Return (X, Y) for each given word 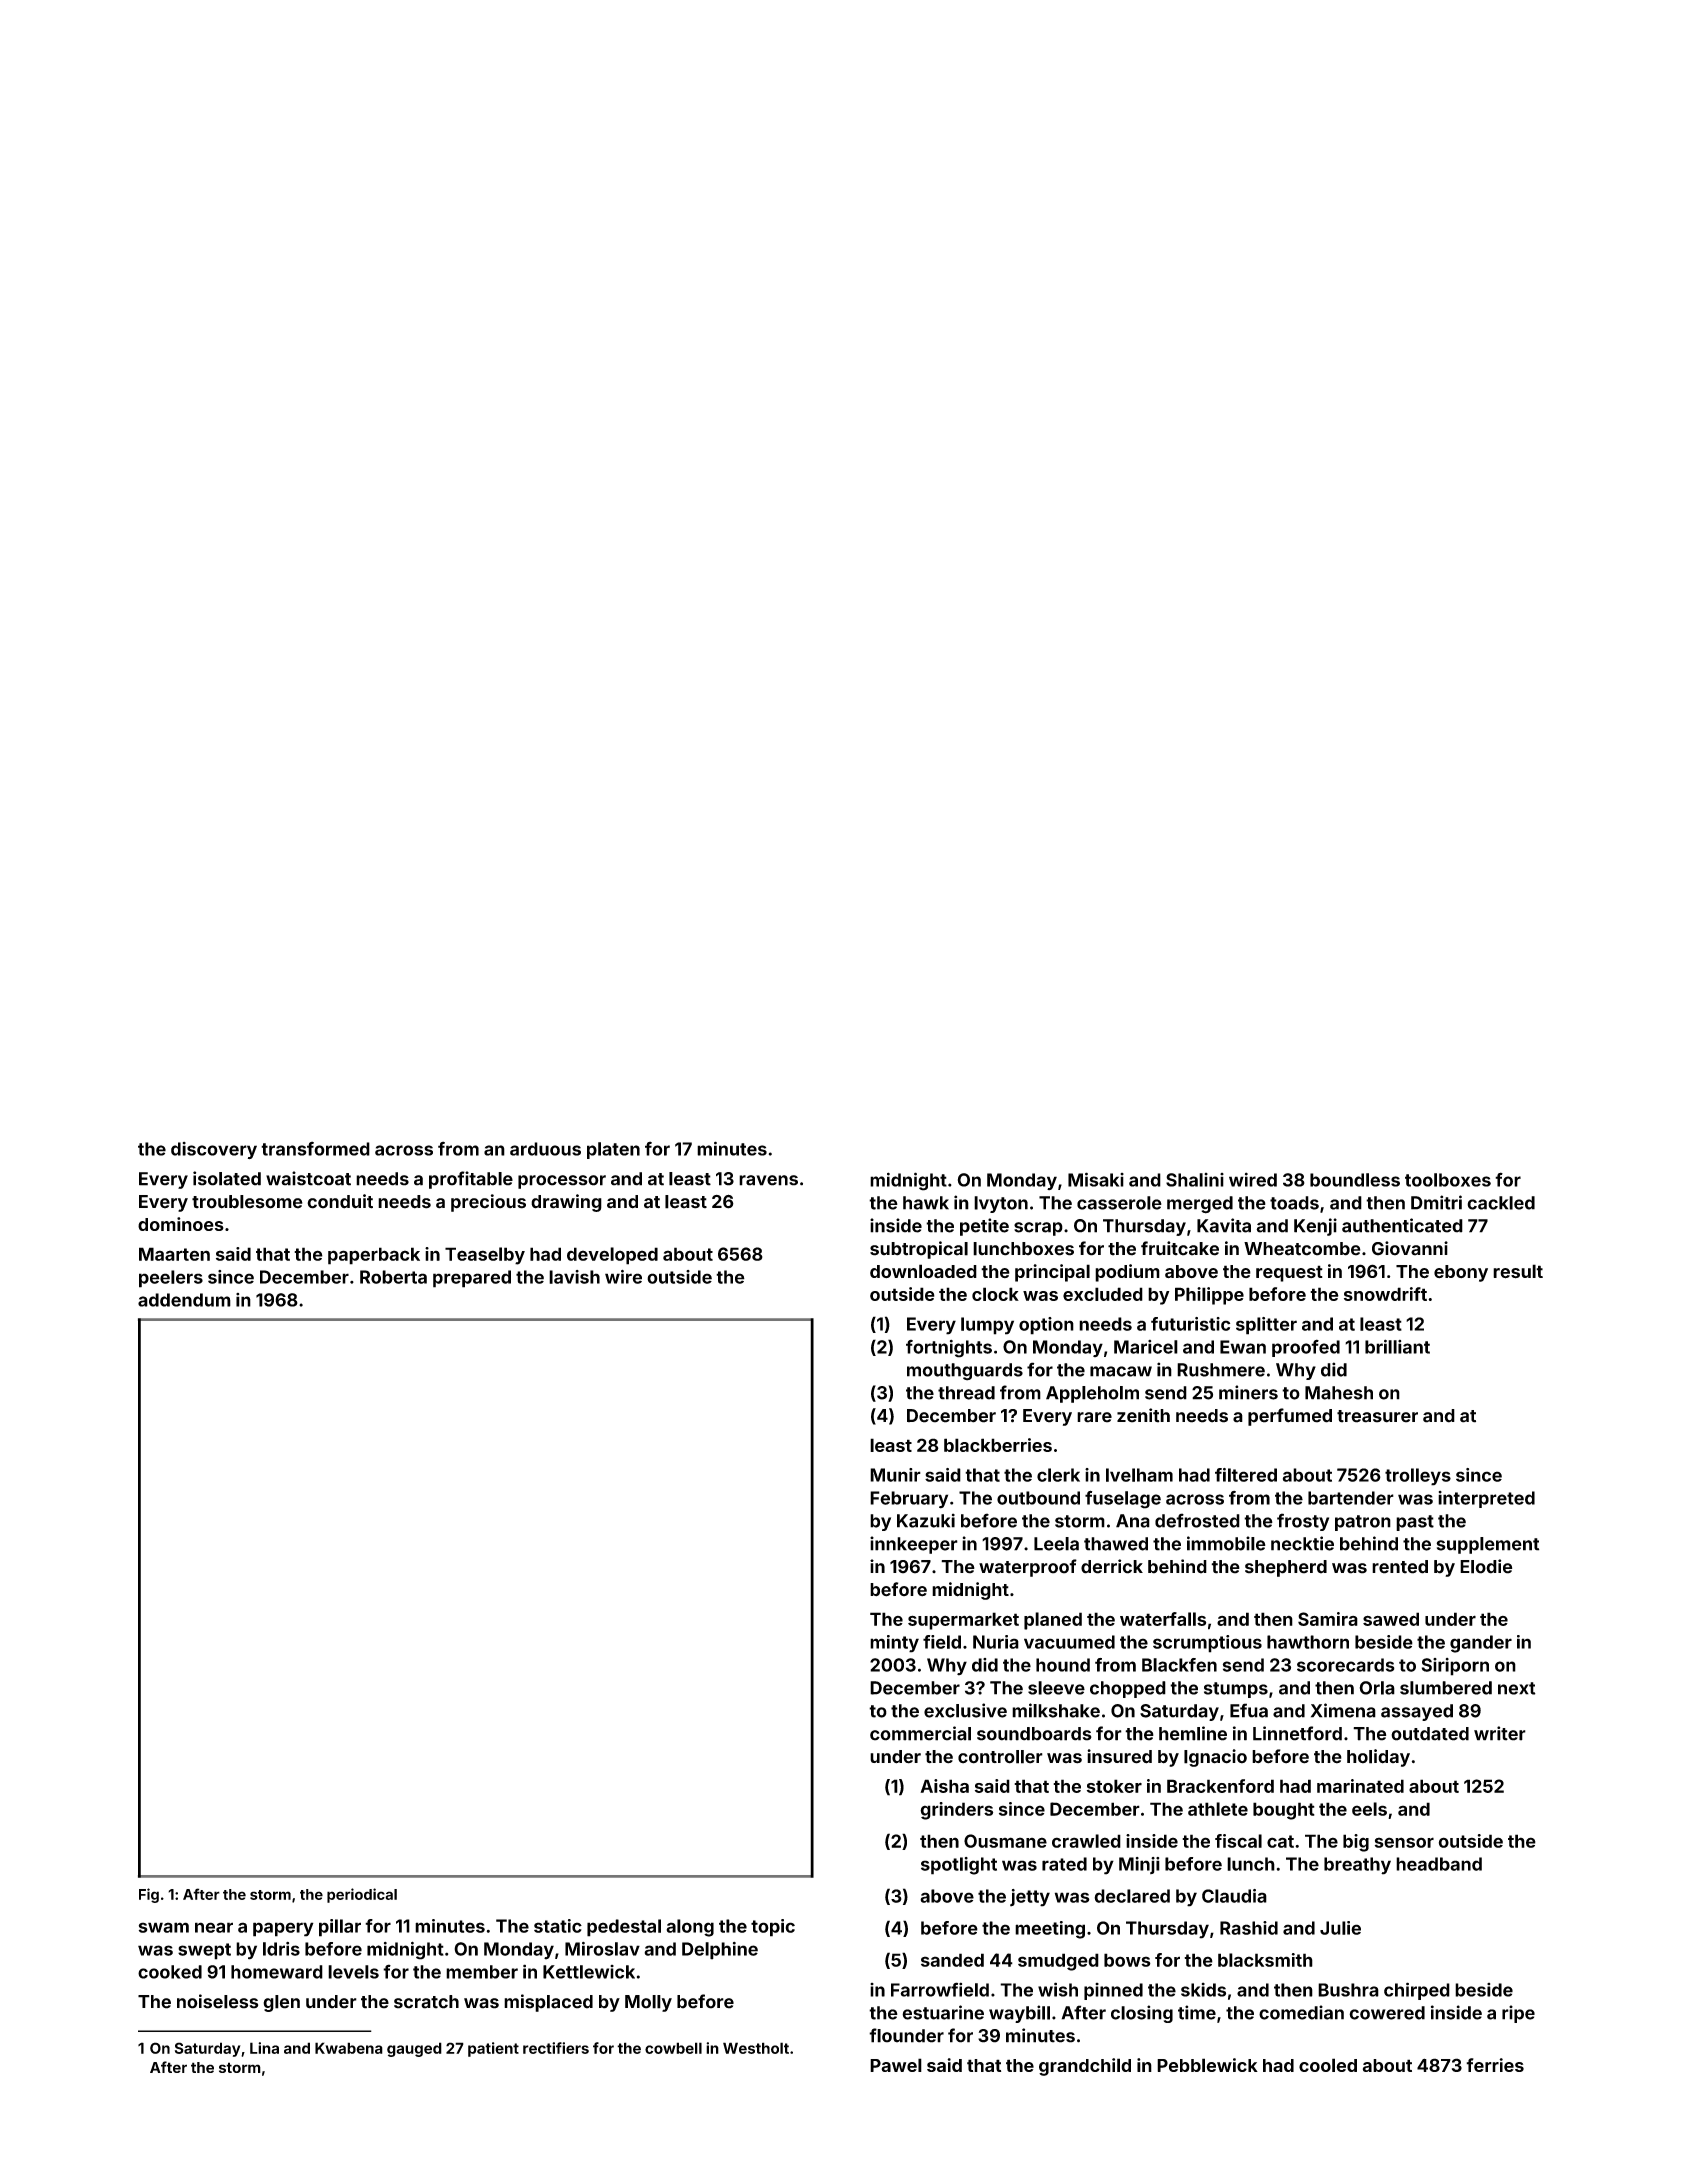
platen (613, 1150)
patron (1363, 1523)
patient (493, 2049)
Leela (1056, 1544)
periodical (362, 1895)
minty (894, 1644)
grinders (956, 1811)
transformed (315, 1148)
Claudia (1234, 1896)
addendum (184, 1300)
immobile (1226, 1543)
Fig (149, 1895)
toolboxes (1448, 1180)
